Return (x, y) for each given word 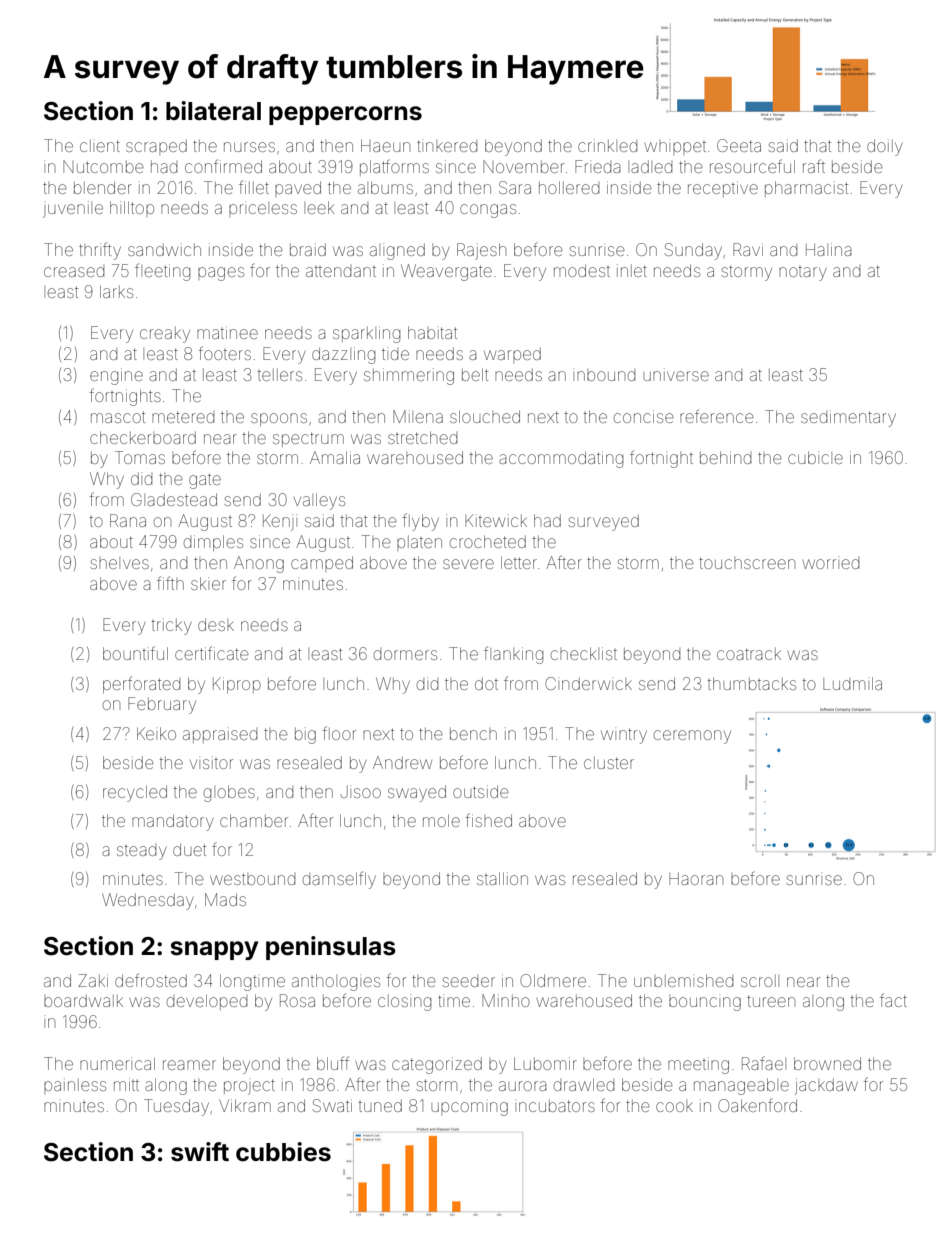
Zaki (93, 980)
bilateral (213, 111)
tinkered (447, 146)
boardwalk (83, 1000)
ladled (650, 166)
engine (116, 376)
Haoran (696, 878)
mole (441, 820)
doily (885, 147)
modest (582, 270)
